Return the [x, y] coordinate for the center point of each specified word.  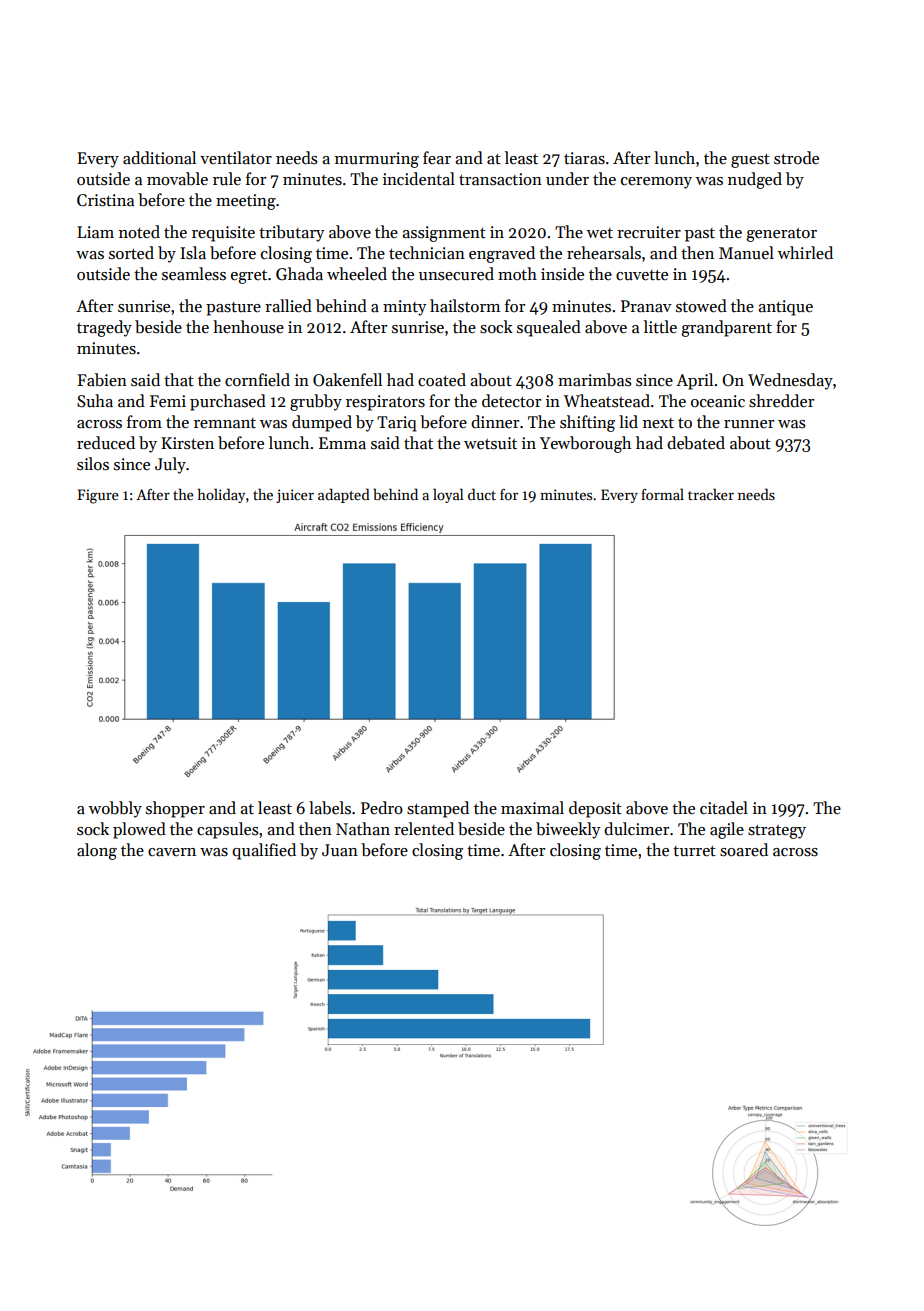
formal [662, 494]
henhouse [248, 327]
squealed [549, 328]
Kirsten [187, 443]
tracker [711, 494]
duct [482, 494]
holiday [221, 495]
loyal [448, 495]
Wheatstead [607, 401]
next [658, 423]
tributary [291, 233]
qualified [264, 851]
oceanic [718, 401]
